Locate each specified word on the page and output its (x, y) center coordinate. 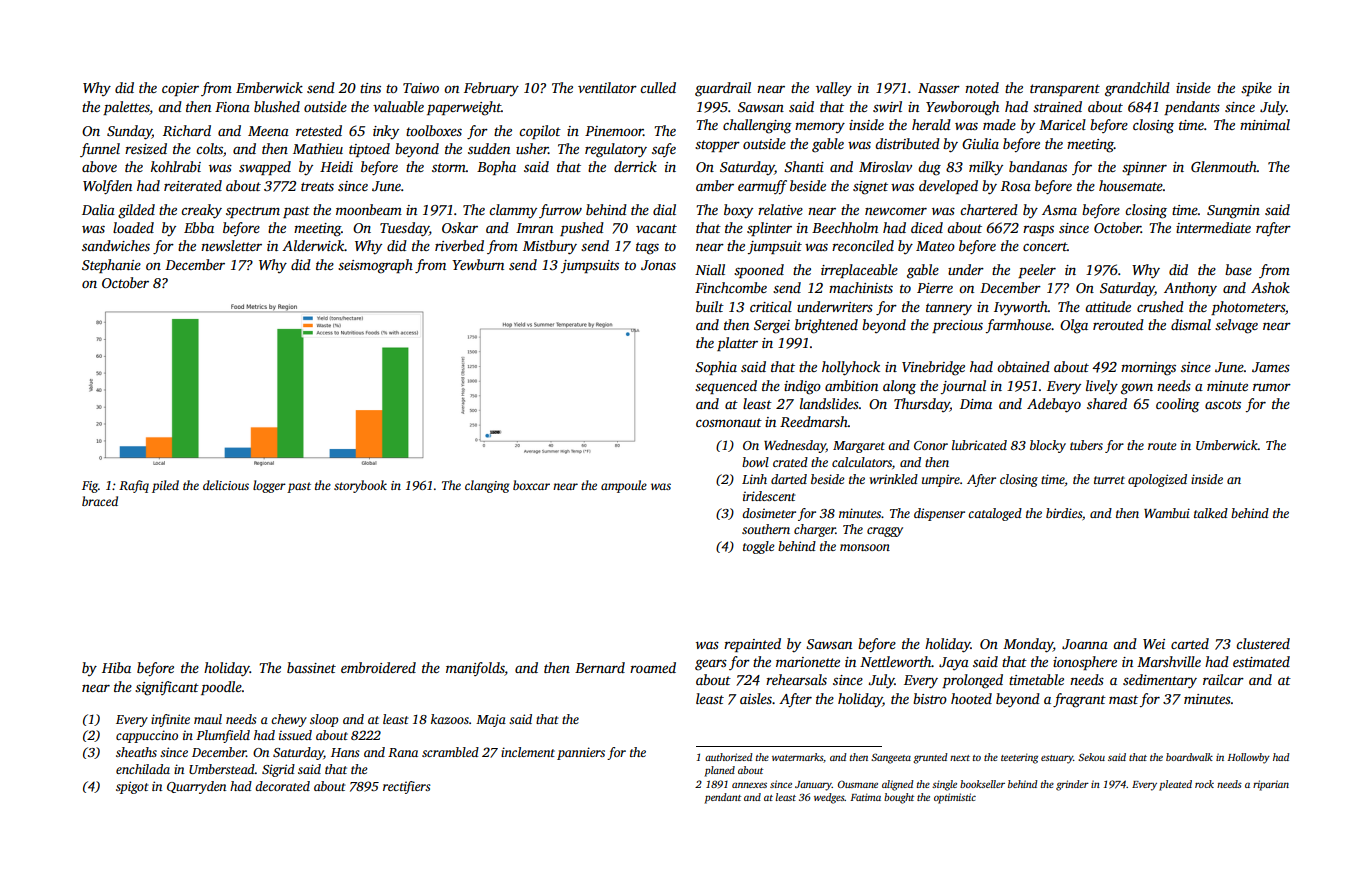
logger (269, 486)
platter (737, 344)
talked (1211, 513)
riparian (1271, 785)
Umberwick (1227, 445)
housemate (1131, 185)
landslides (829, 403)
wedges (829, 798)
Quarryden (196, 787)
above (99, 166)
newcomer (896, 211)
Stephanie (111, 266)
